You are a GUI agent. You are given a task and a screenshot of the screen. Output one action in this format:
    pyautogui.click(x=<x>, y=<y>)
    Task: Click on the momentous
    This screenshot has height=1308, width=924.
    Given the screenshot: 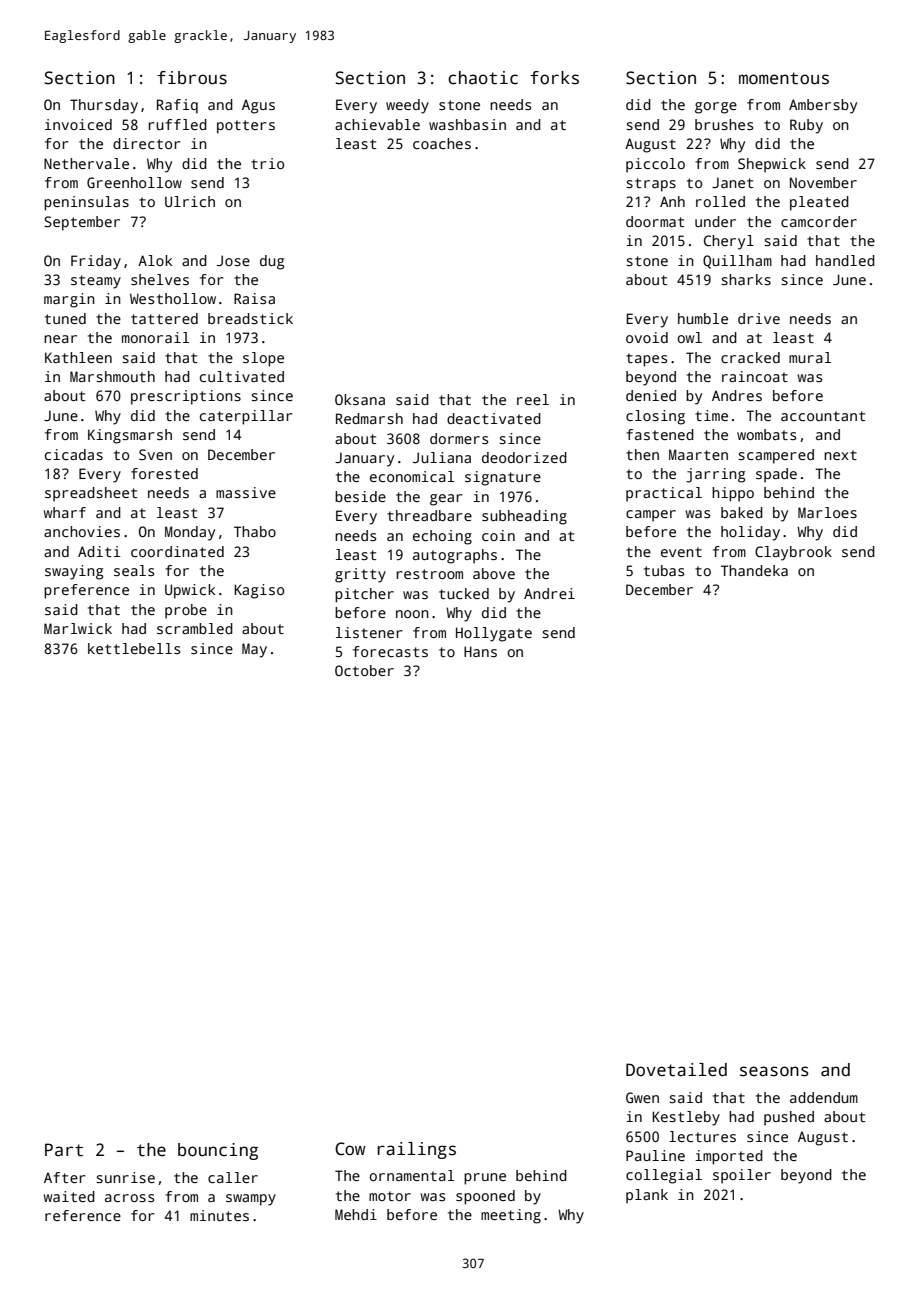 What is the action you would take?
    pyautogui.click(x=784, y=78)
